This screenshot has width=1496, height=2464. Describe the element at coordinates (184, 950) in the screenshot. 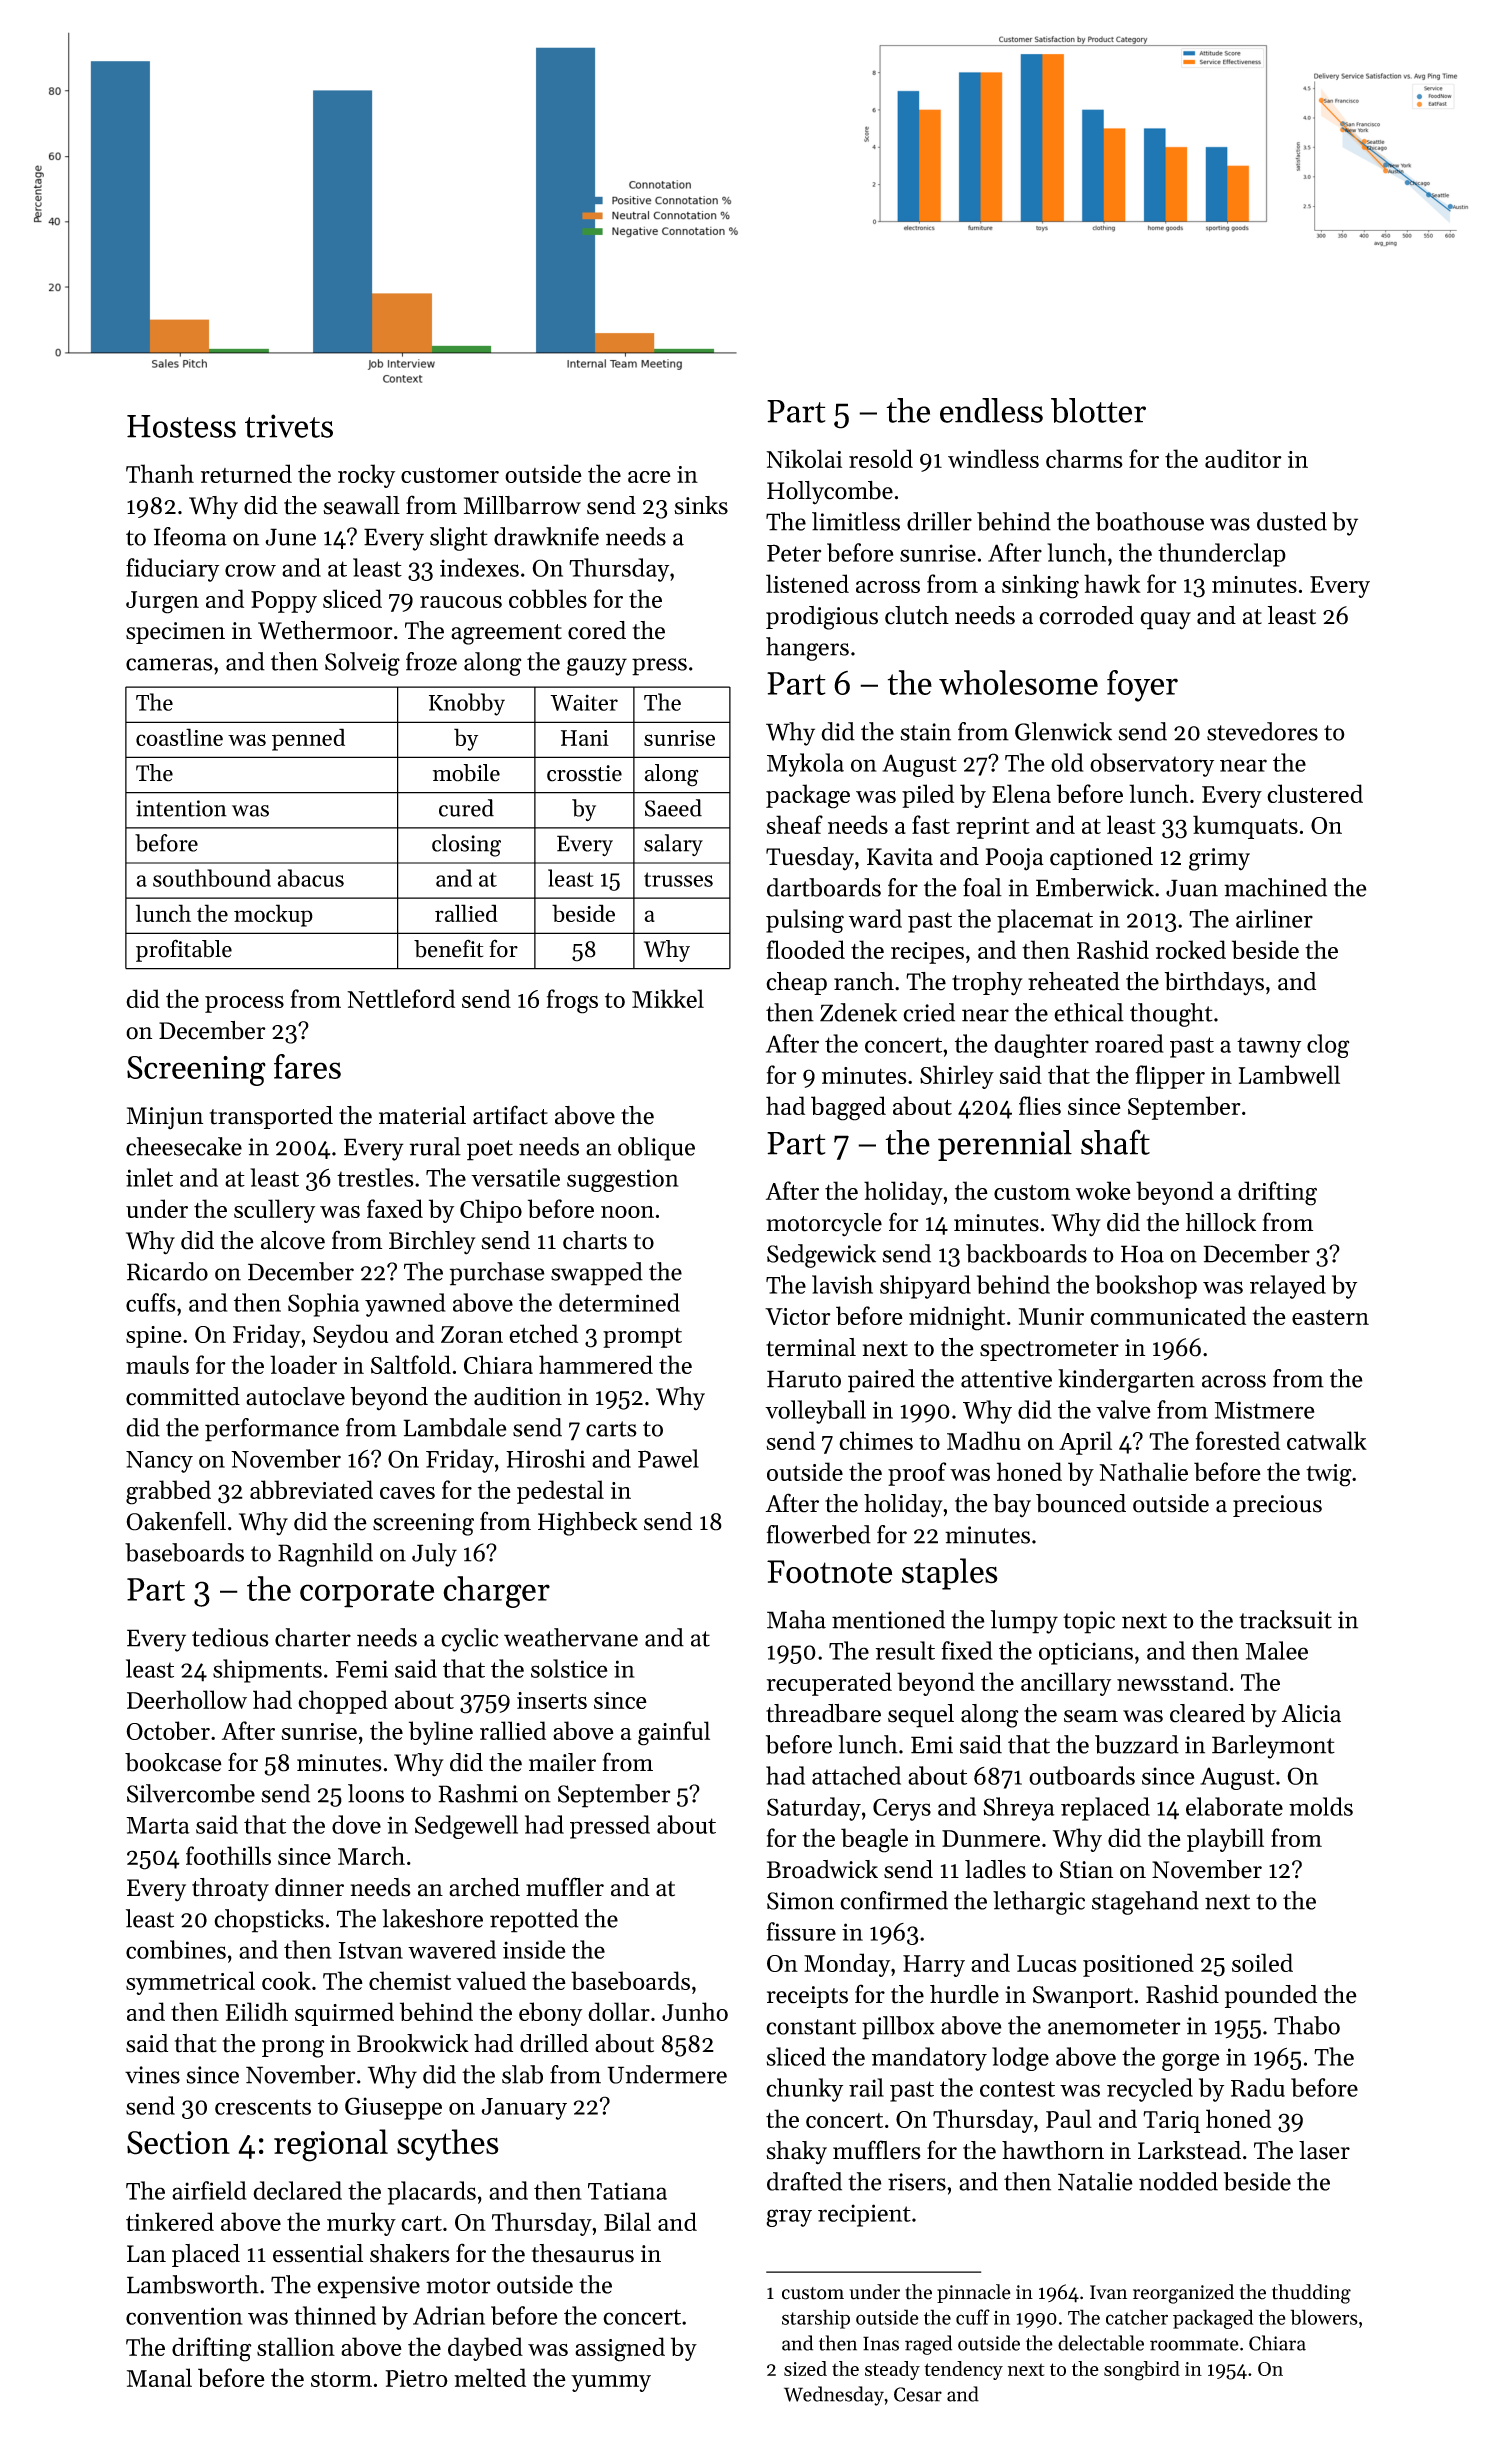

I see `profitable` at that location.
